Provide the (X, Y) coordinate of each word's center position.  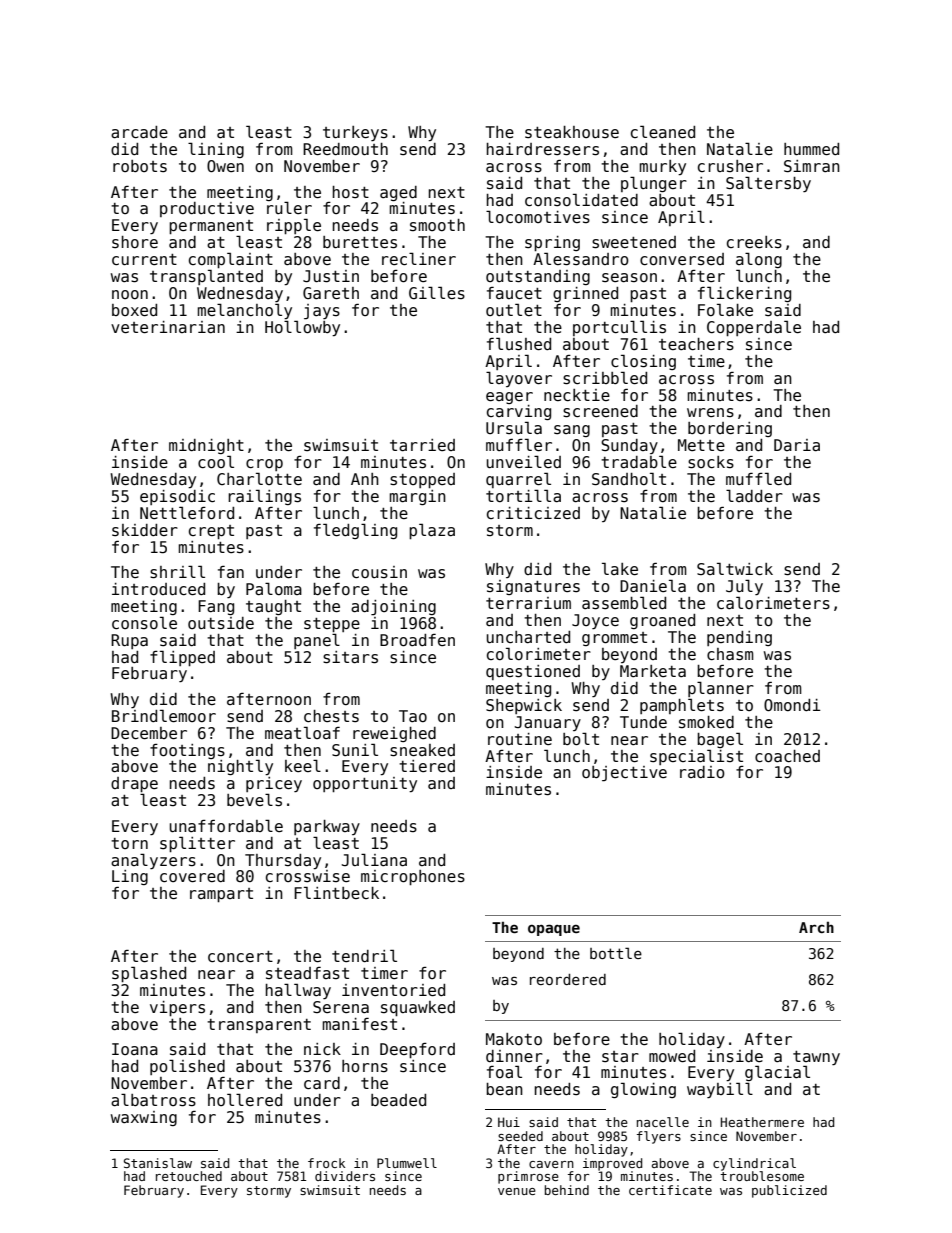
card (322, 1083)
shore (135, 242)
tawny (816, 1058)
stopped (422, 480)
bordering (730, 429)
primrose (528, 1177)
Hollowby (302, 328)
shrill (177, 572)
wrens (710, 412)
